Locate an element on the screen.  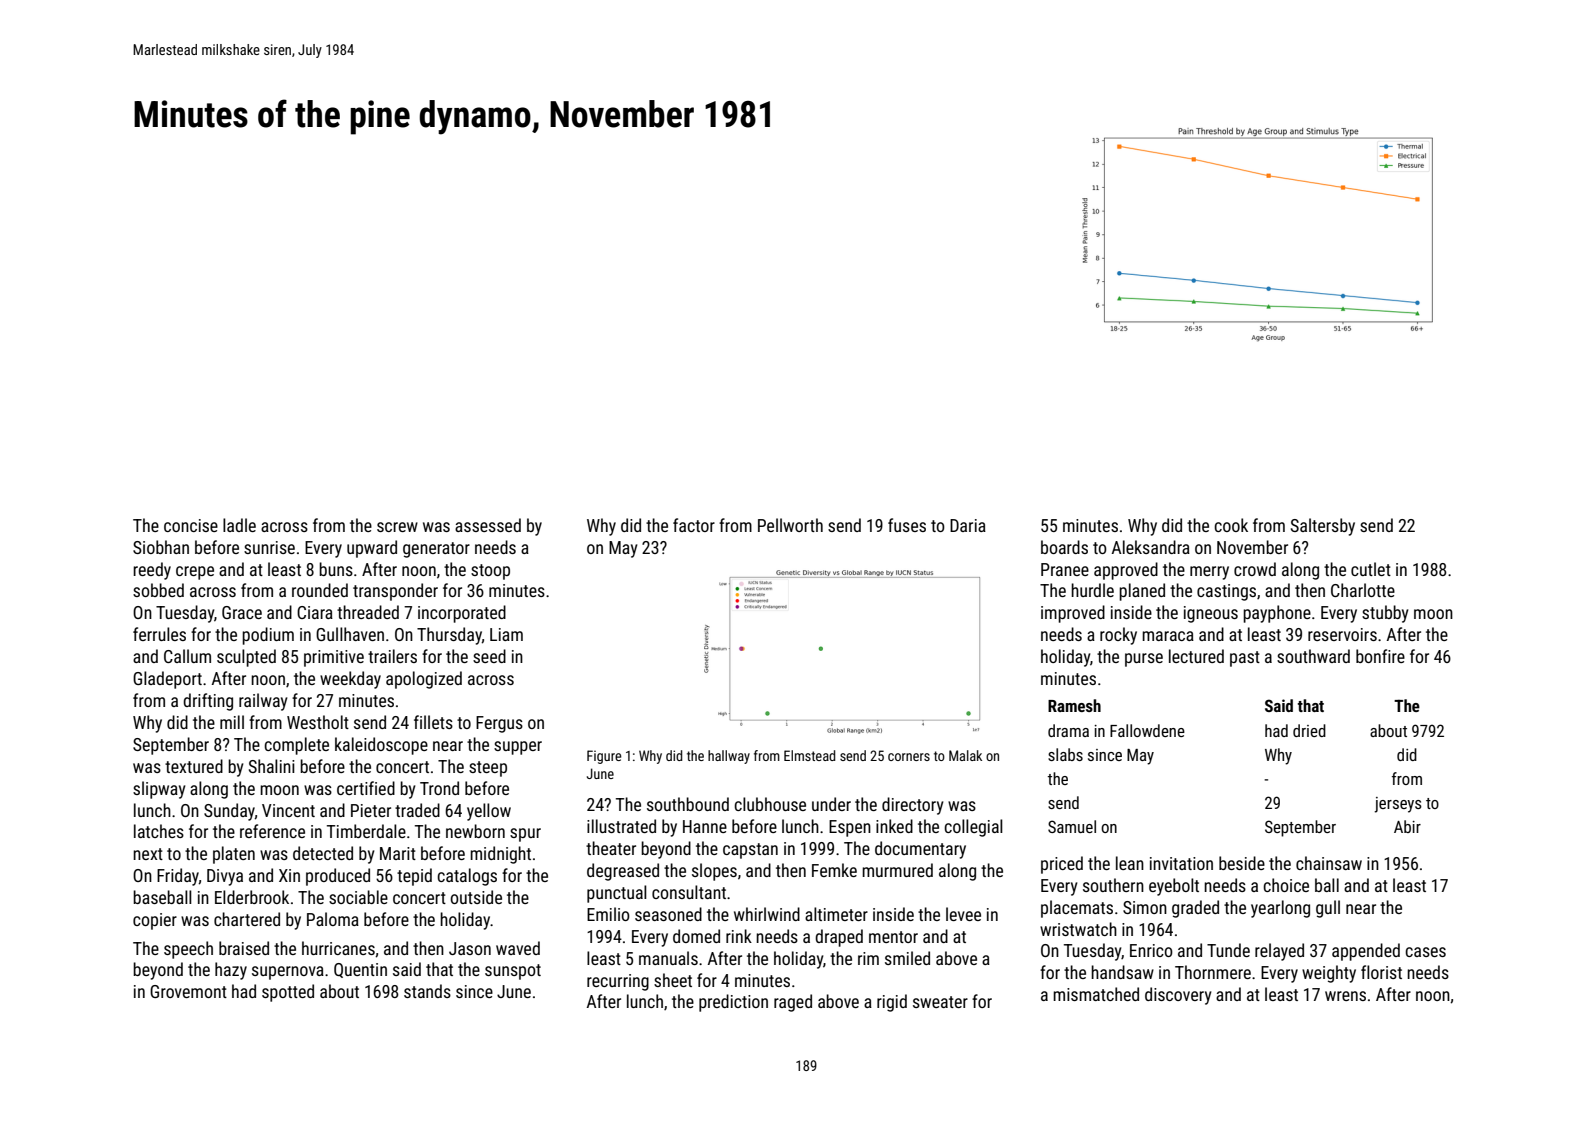
wrens is located at coordinates (1345, 996).
